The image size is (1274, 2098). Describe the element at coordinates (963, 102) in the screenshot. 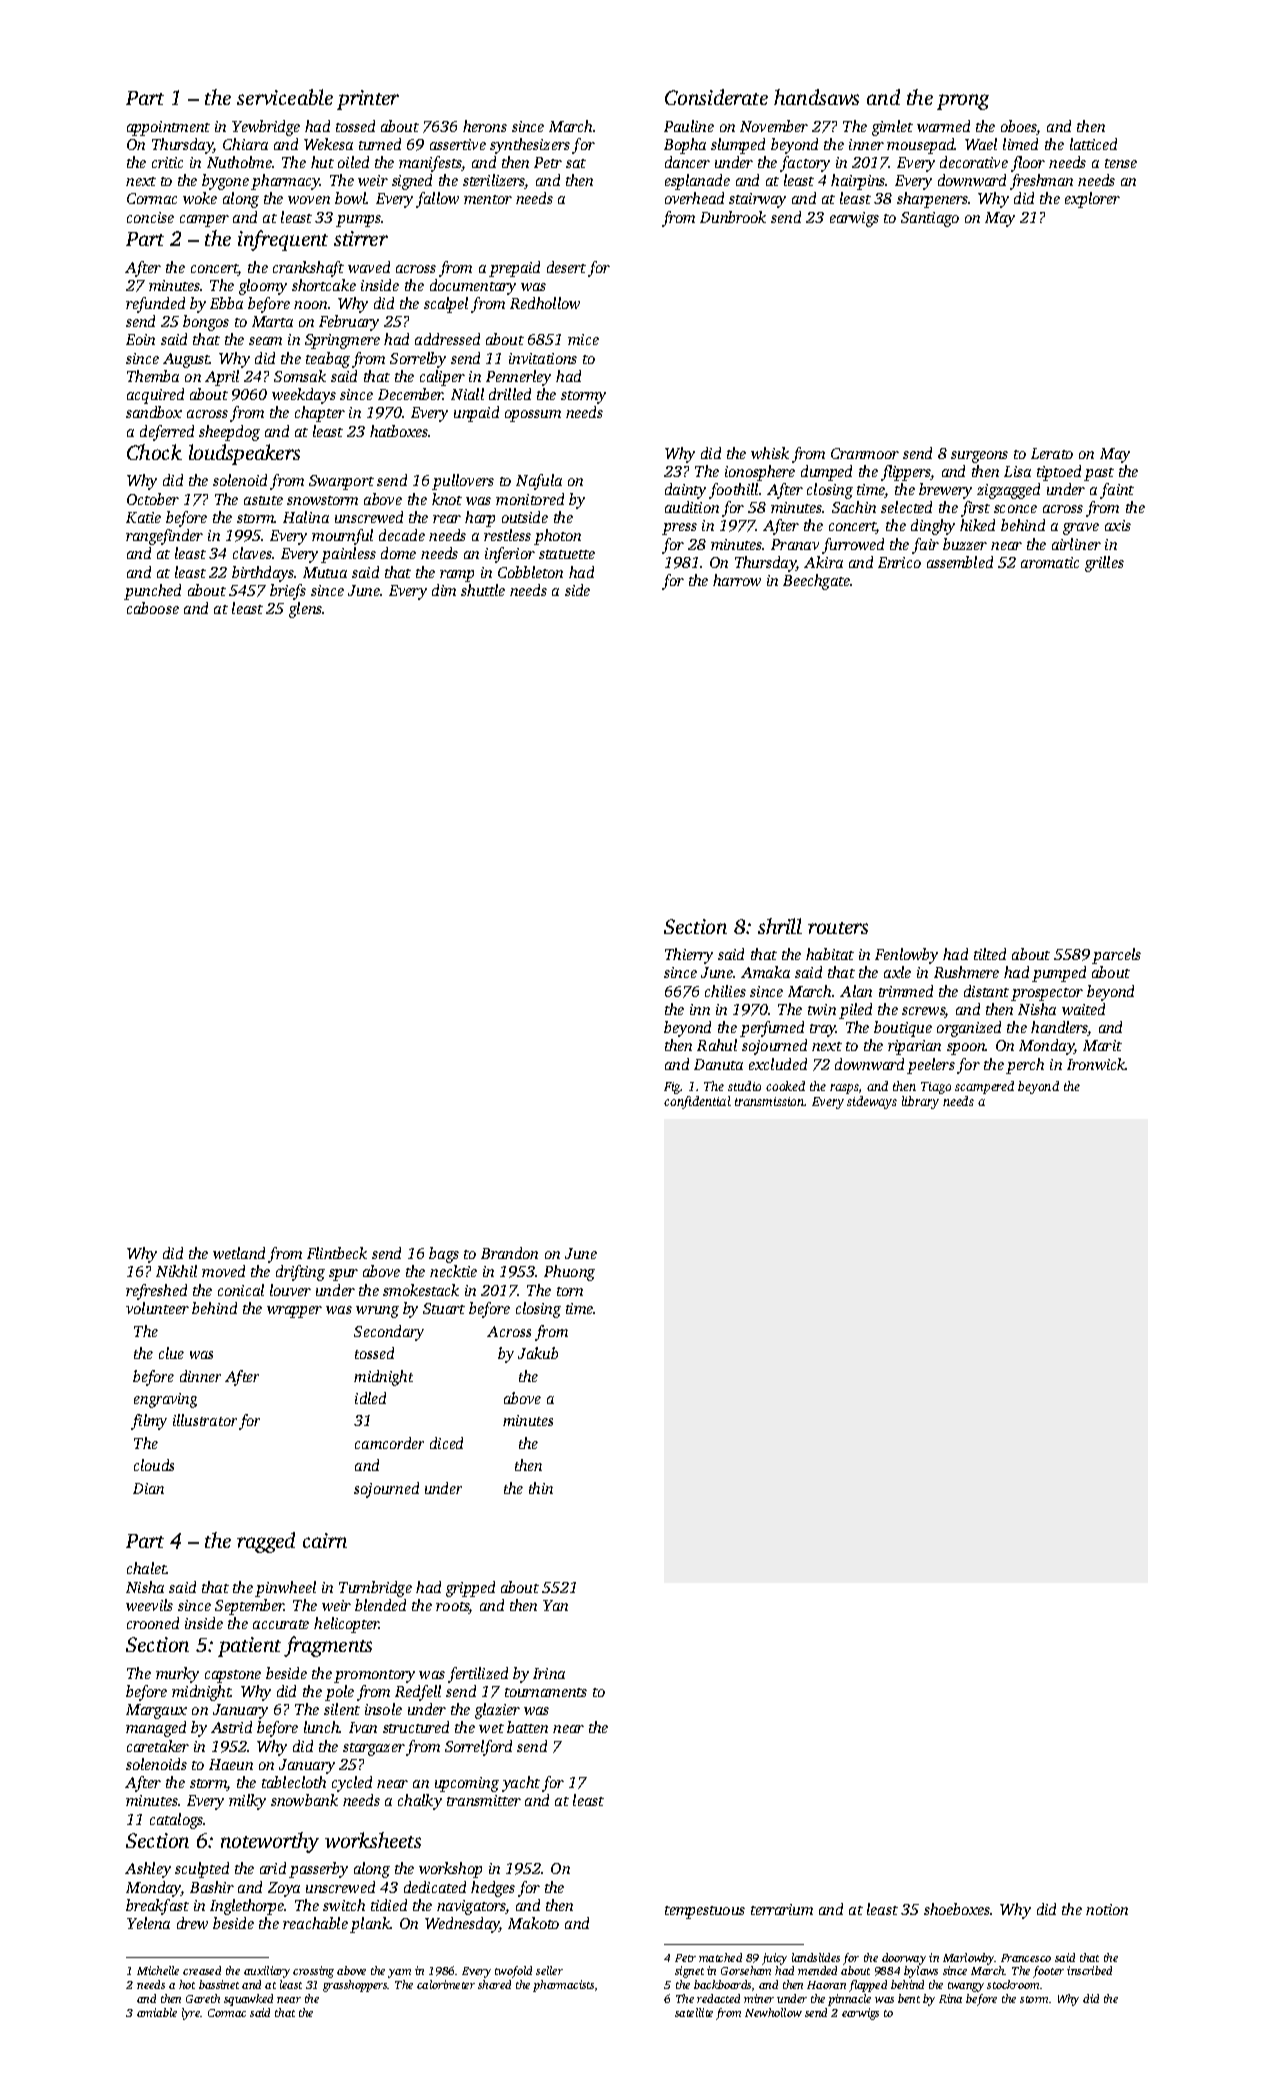

I see `prong` at that location.
